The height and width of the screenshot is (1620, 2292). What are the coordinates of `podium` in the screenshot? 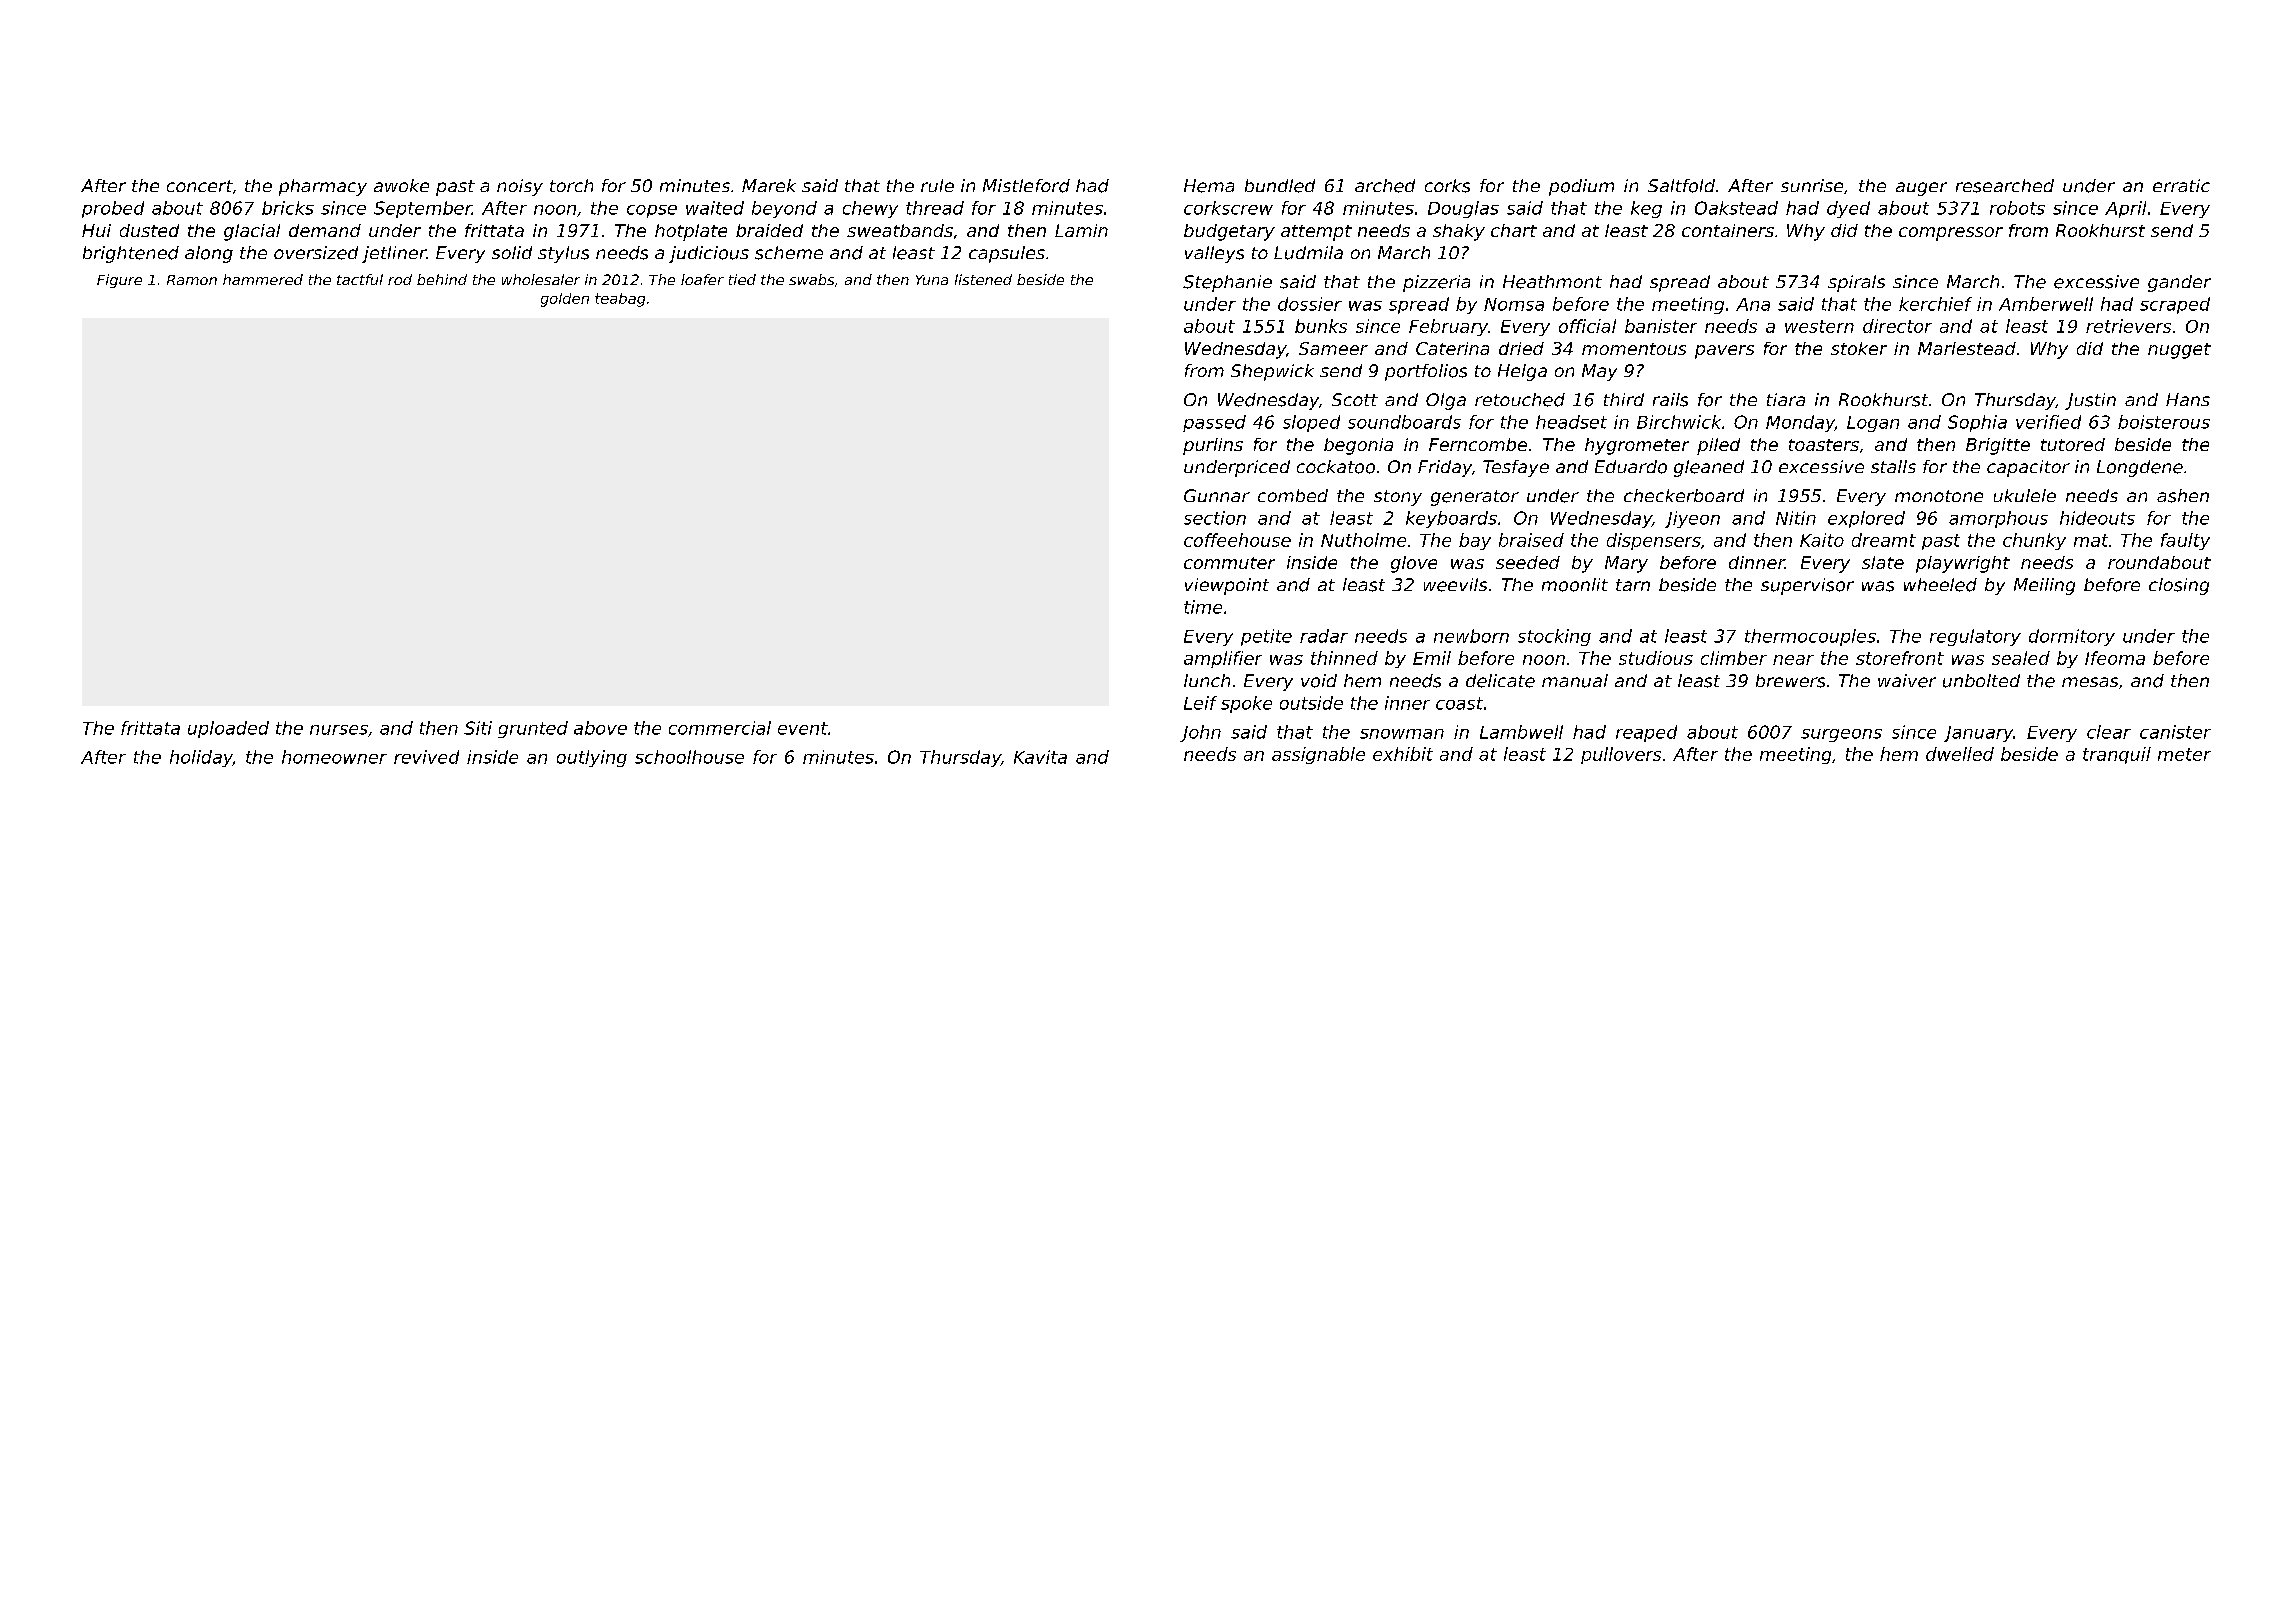 It's located at (1581, 187).
